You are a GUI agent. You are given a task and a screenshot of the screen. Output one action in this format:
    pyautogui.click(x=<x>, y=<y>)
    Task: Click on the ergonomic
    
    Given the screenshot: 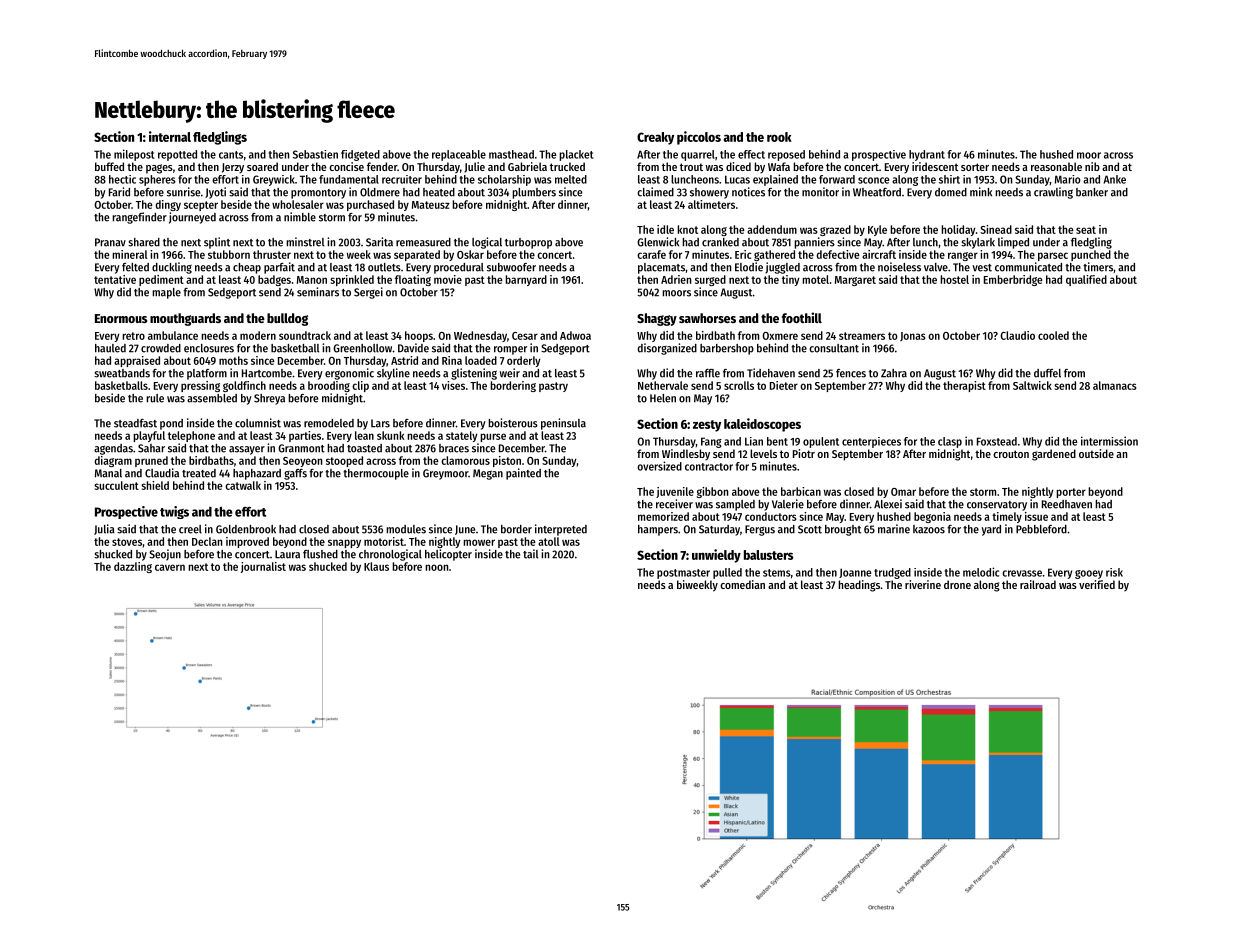 What is the action you would take?
    pyautogui.click(x=349, y=374)
